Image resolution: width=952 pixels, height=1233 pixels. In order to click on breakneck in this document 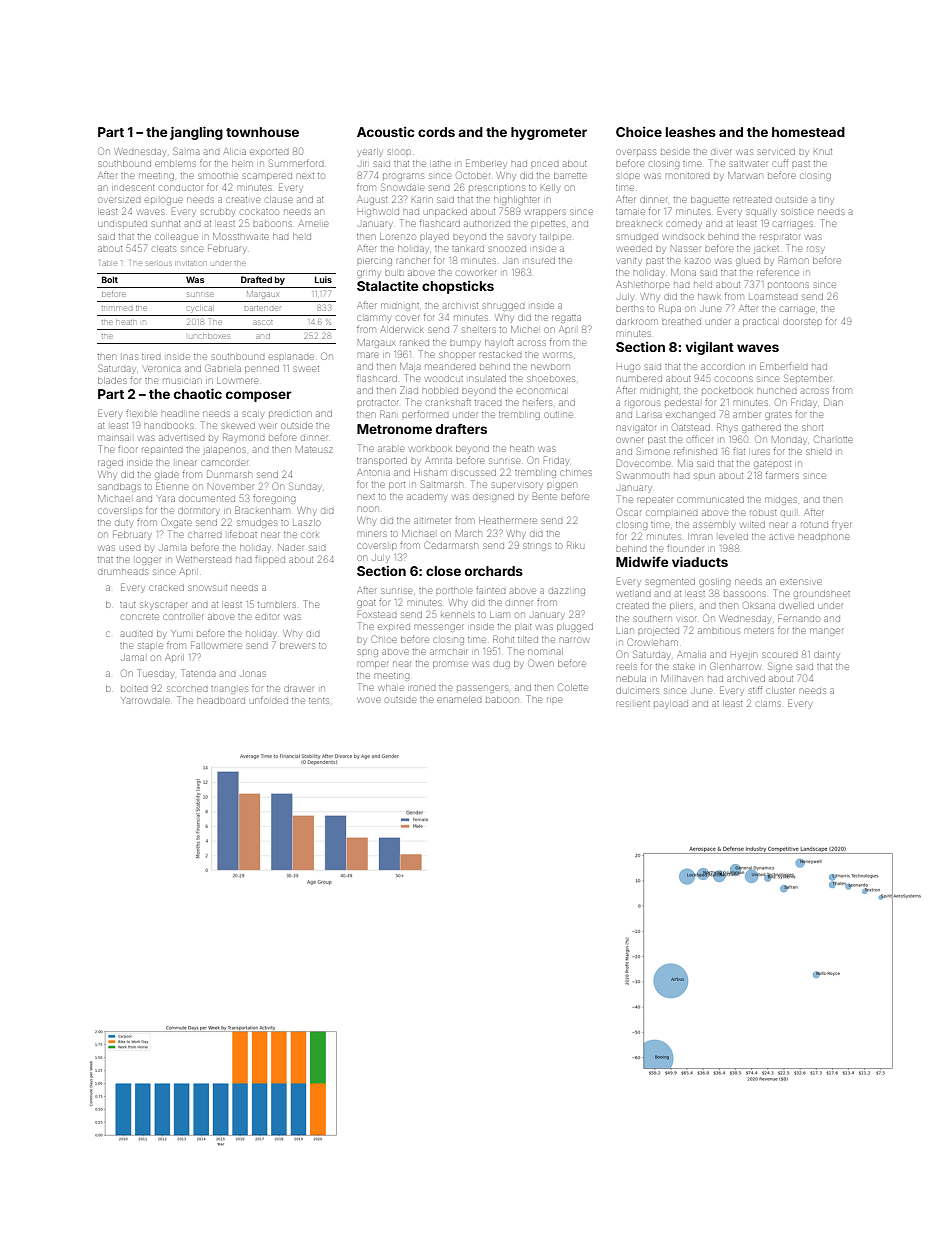, I will do `click(639, 224)`.
